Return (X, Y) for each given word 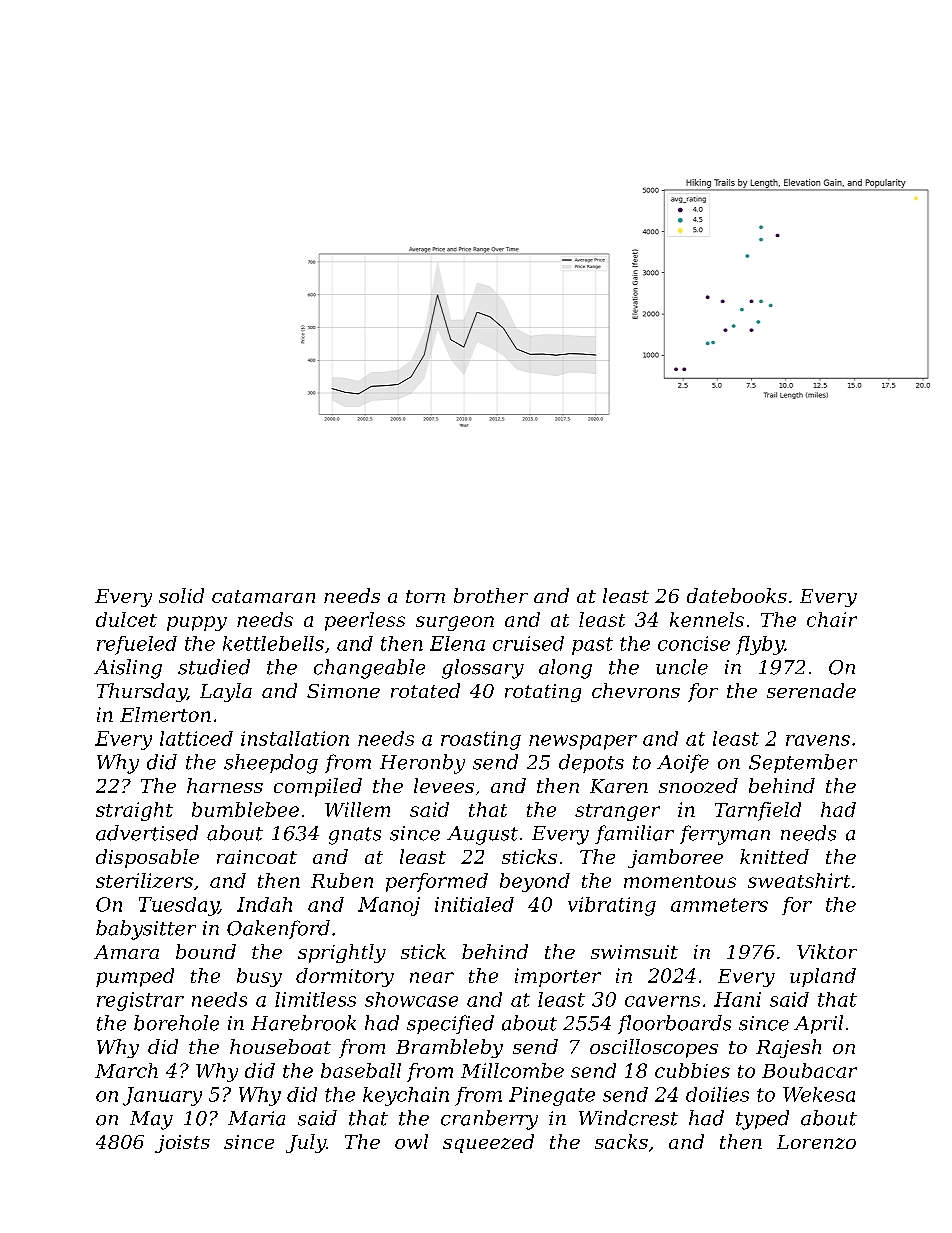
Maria (256, 1118)
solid (181, 595)
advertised (147, 833)
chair (832, 619)
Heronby (422, 764)
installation (295, 738)
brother (491, 595)
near (432, 977)
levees (444, 785)
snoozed (698, 785)
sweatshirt (799, 880)
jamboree (675, 858)
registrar (140, 1001)
